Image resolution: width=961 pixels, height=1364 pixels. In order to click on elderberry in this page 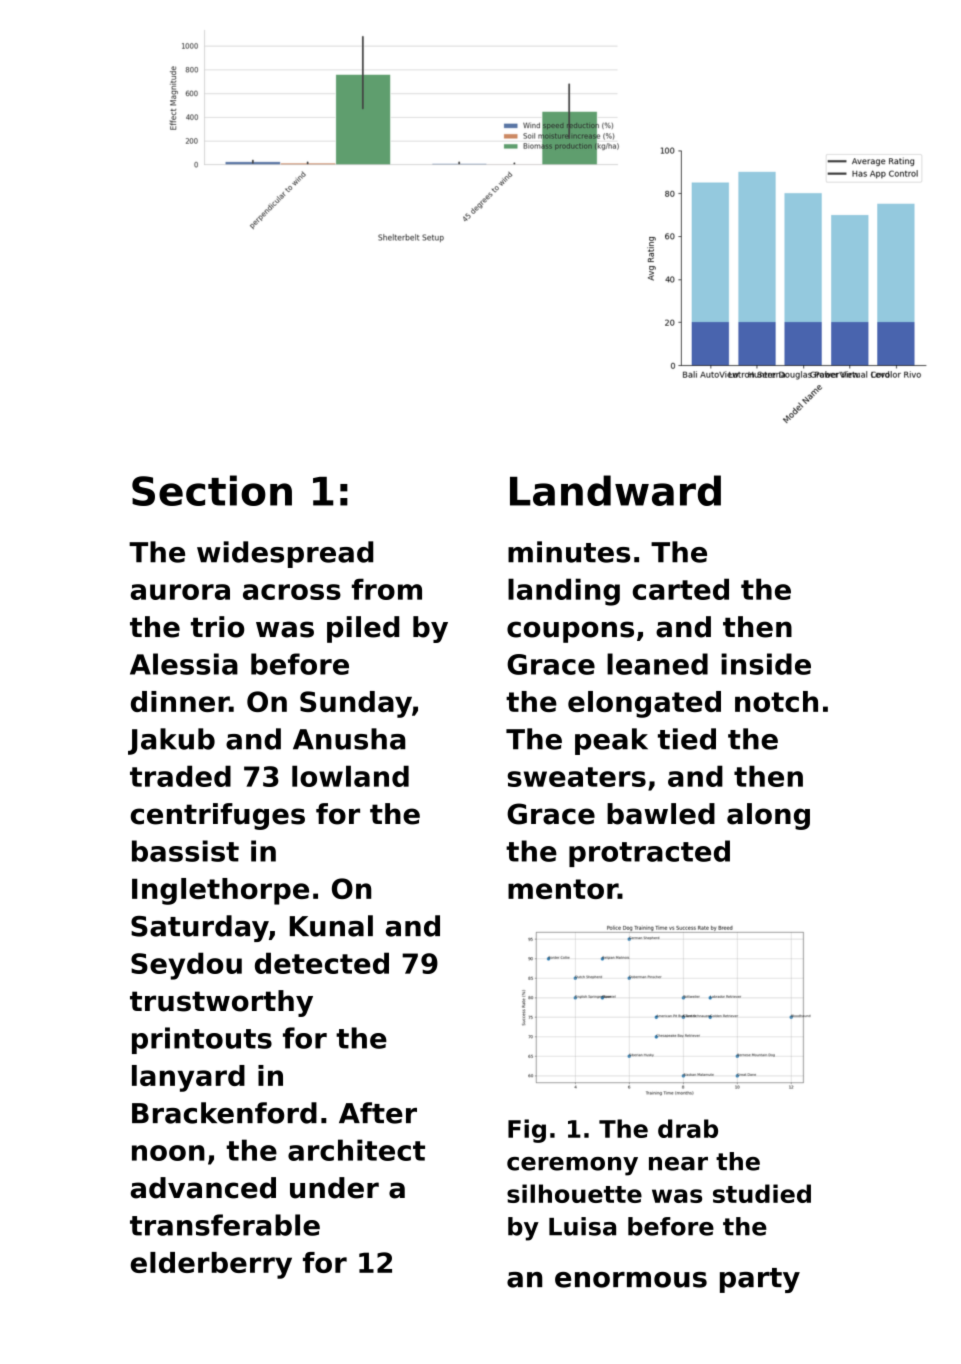, I will do `click(211, 1265)`.
